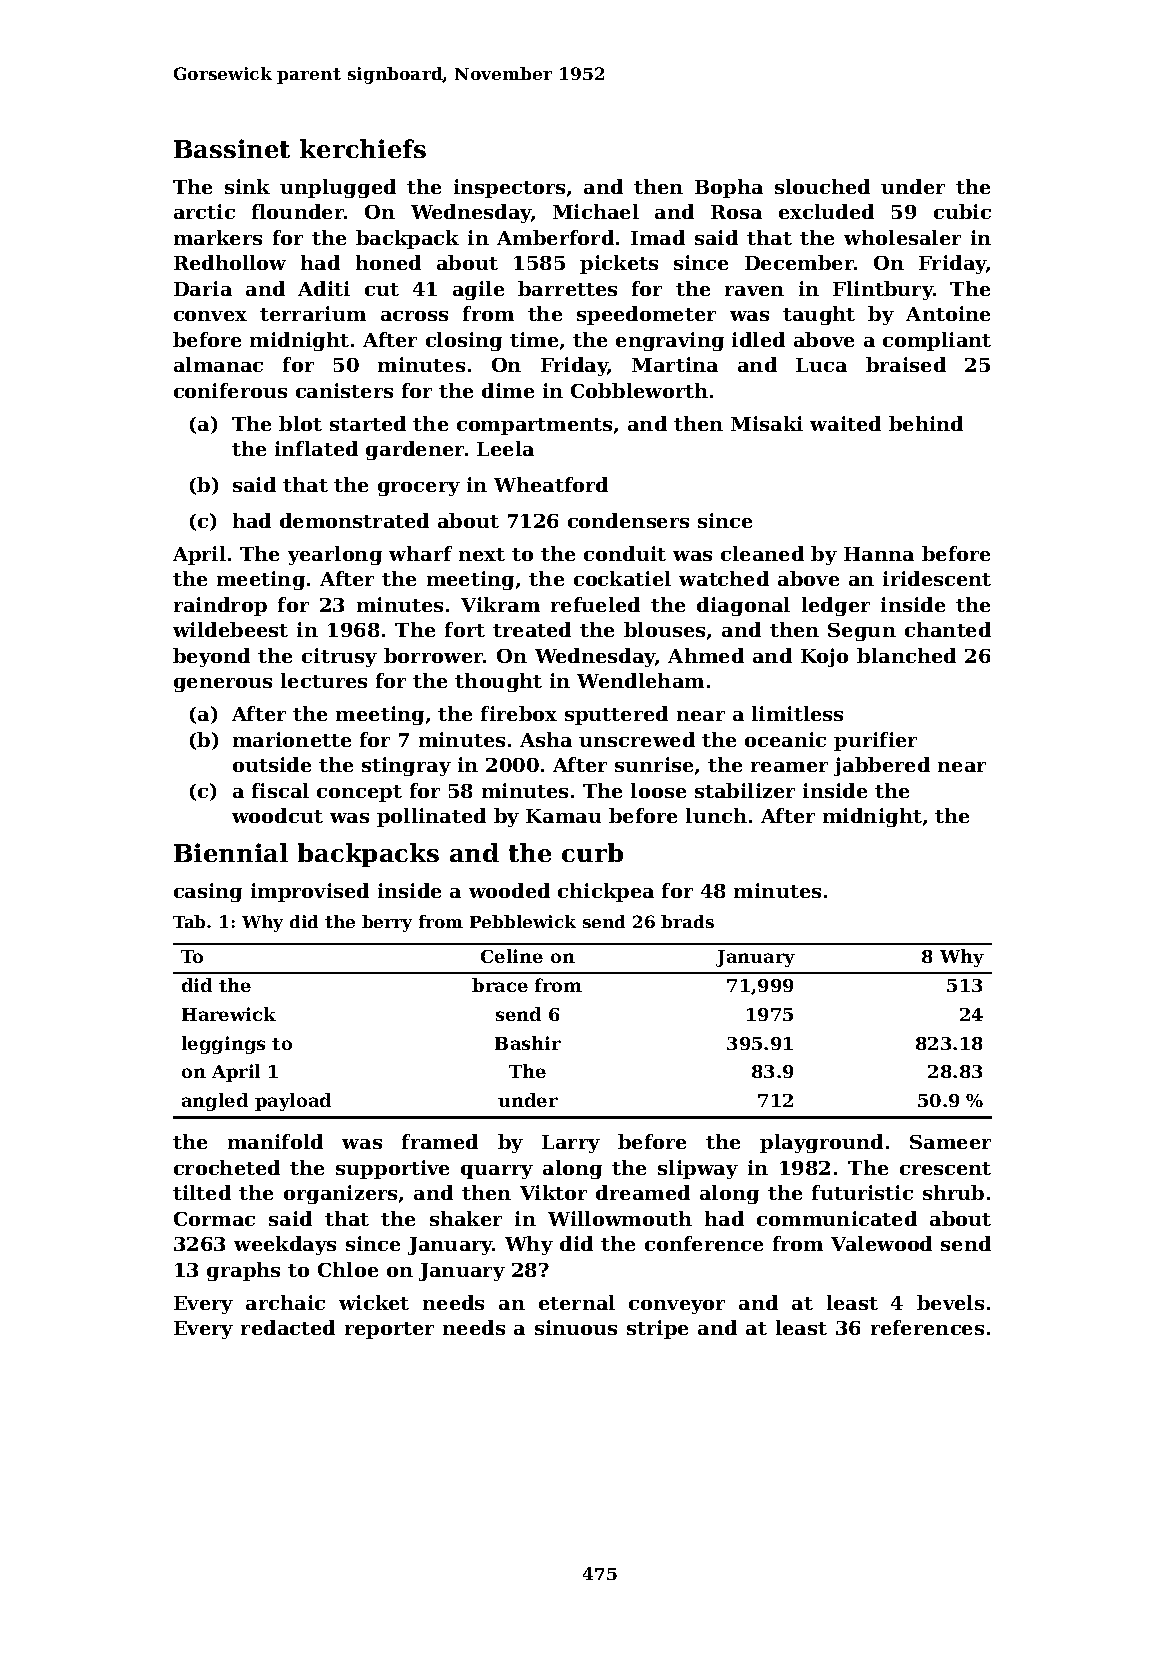 Image resolution: width=1165 pixels, height=1654 pixels. Describe the element at coordinates (431, 817) in the screenshot. I see `pollinated` at that location.
